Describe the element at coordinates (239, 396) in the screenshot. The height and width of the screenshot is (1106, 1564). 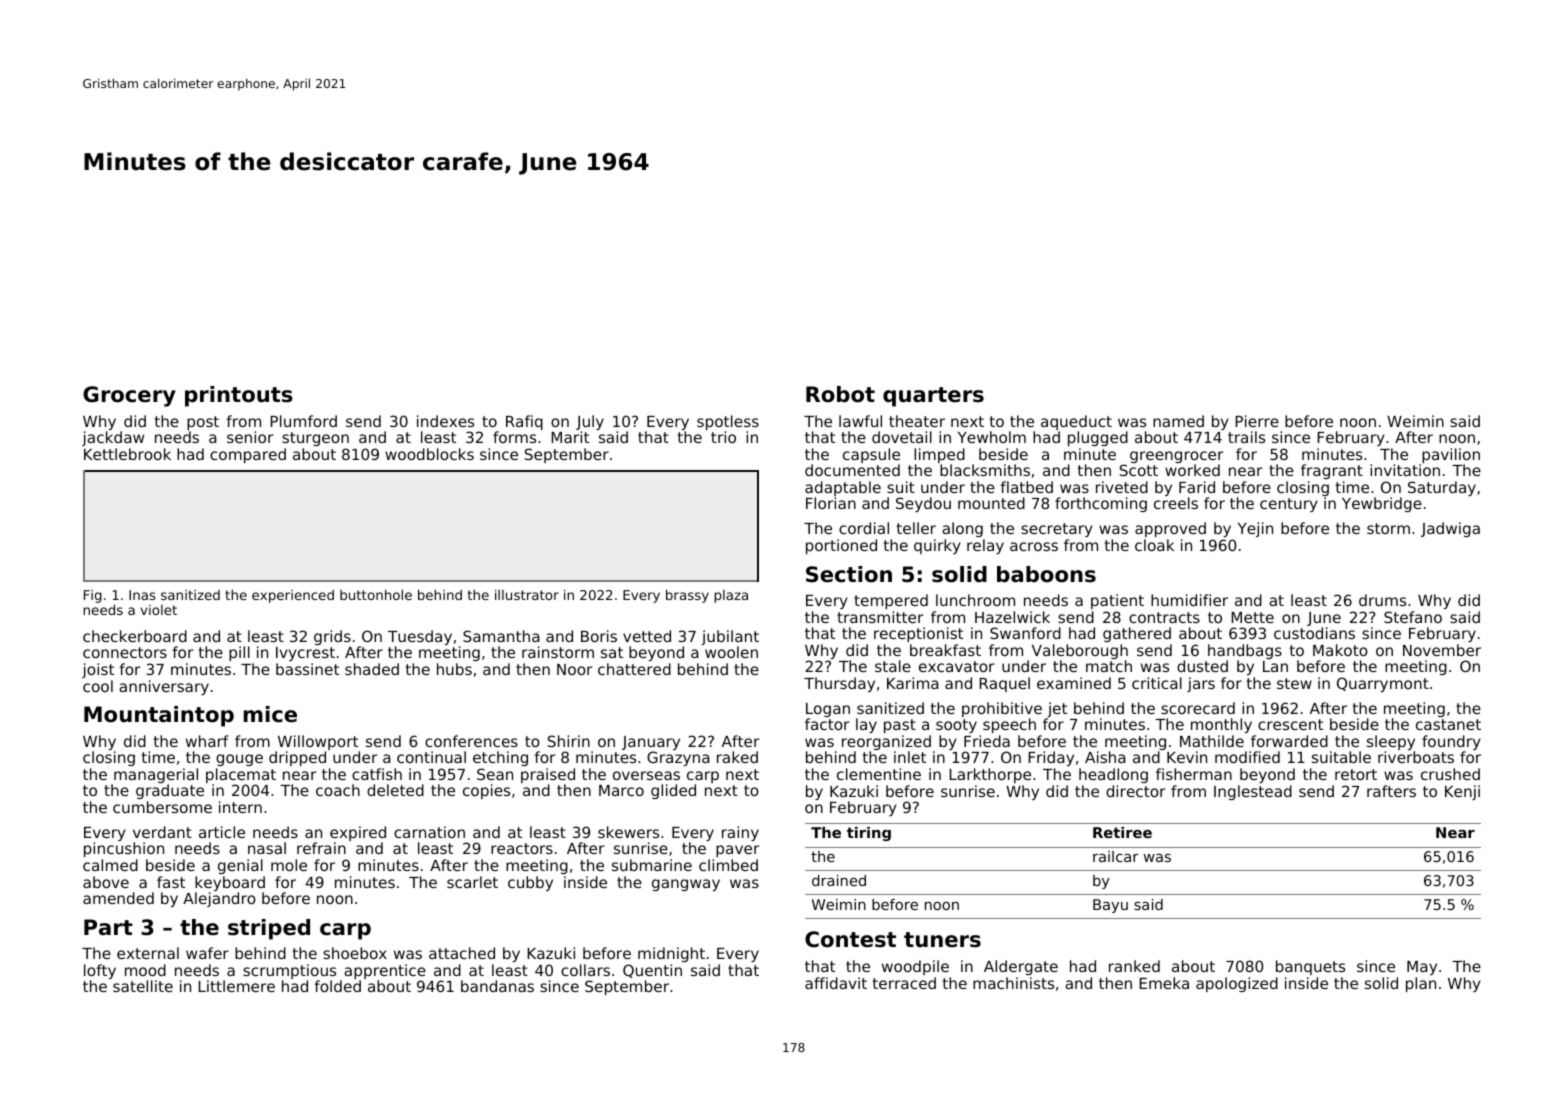
I see `printouts` at that location.
